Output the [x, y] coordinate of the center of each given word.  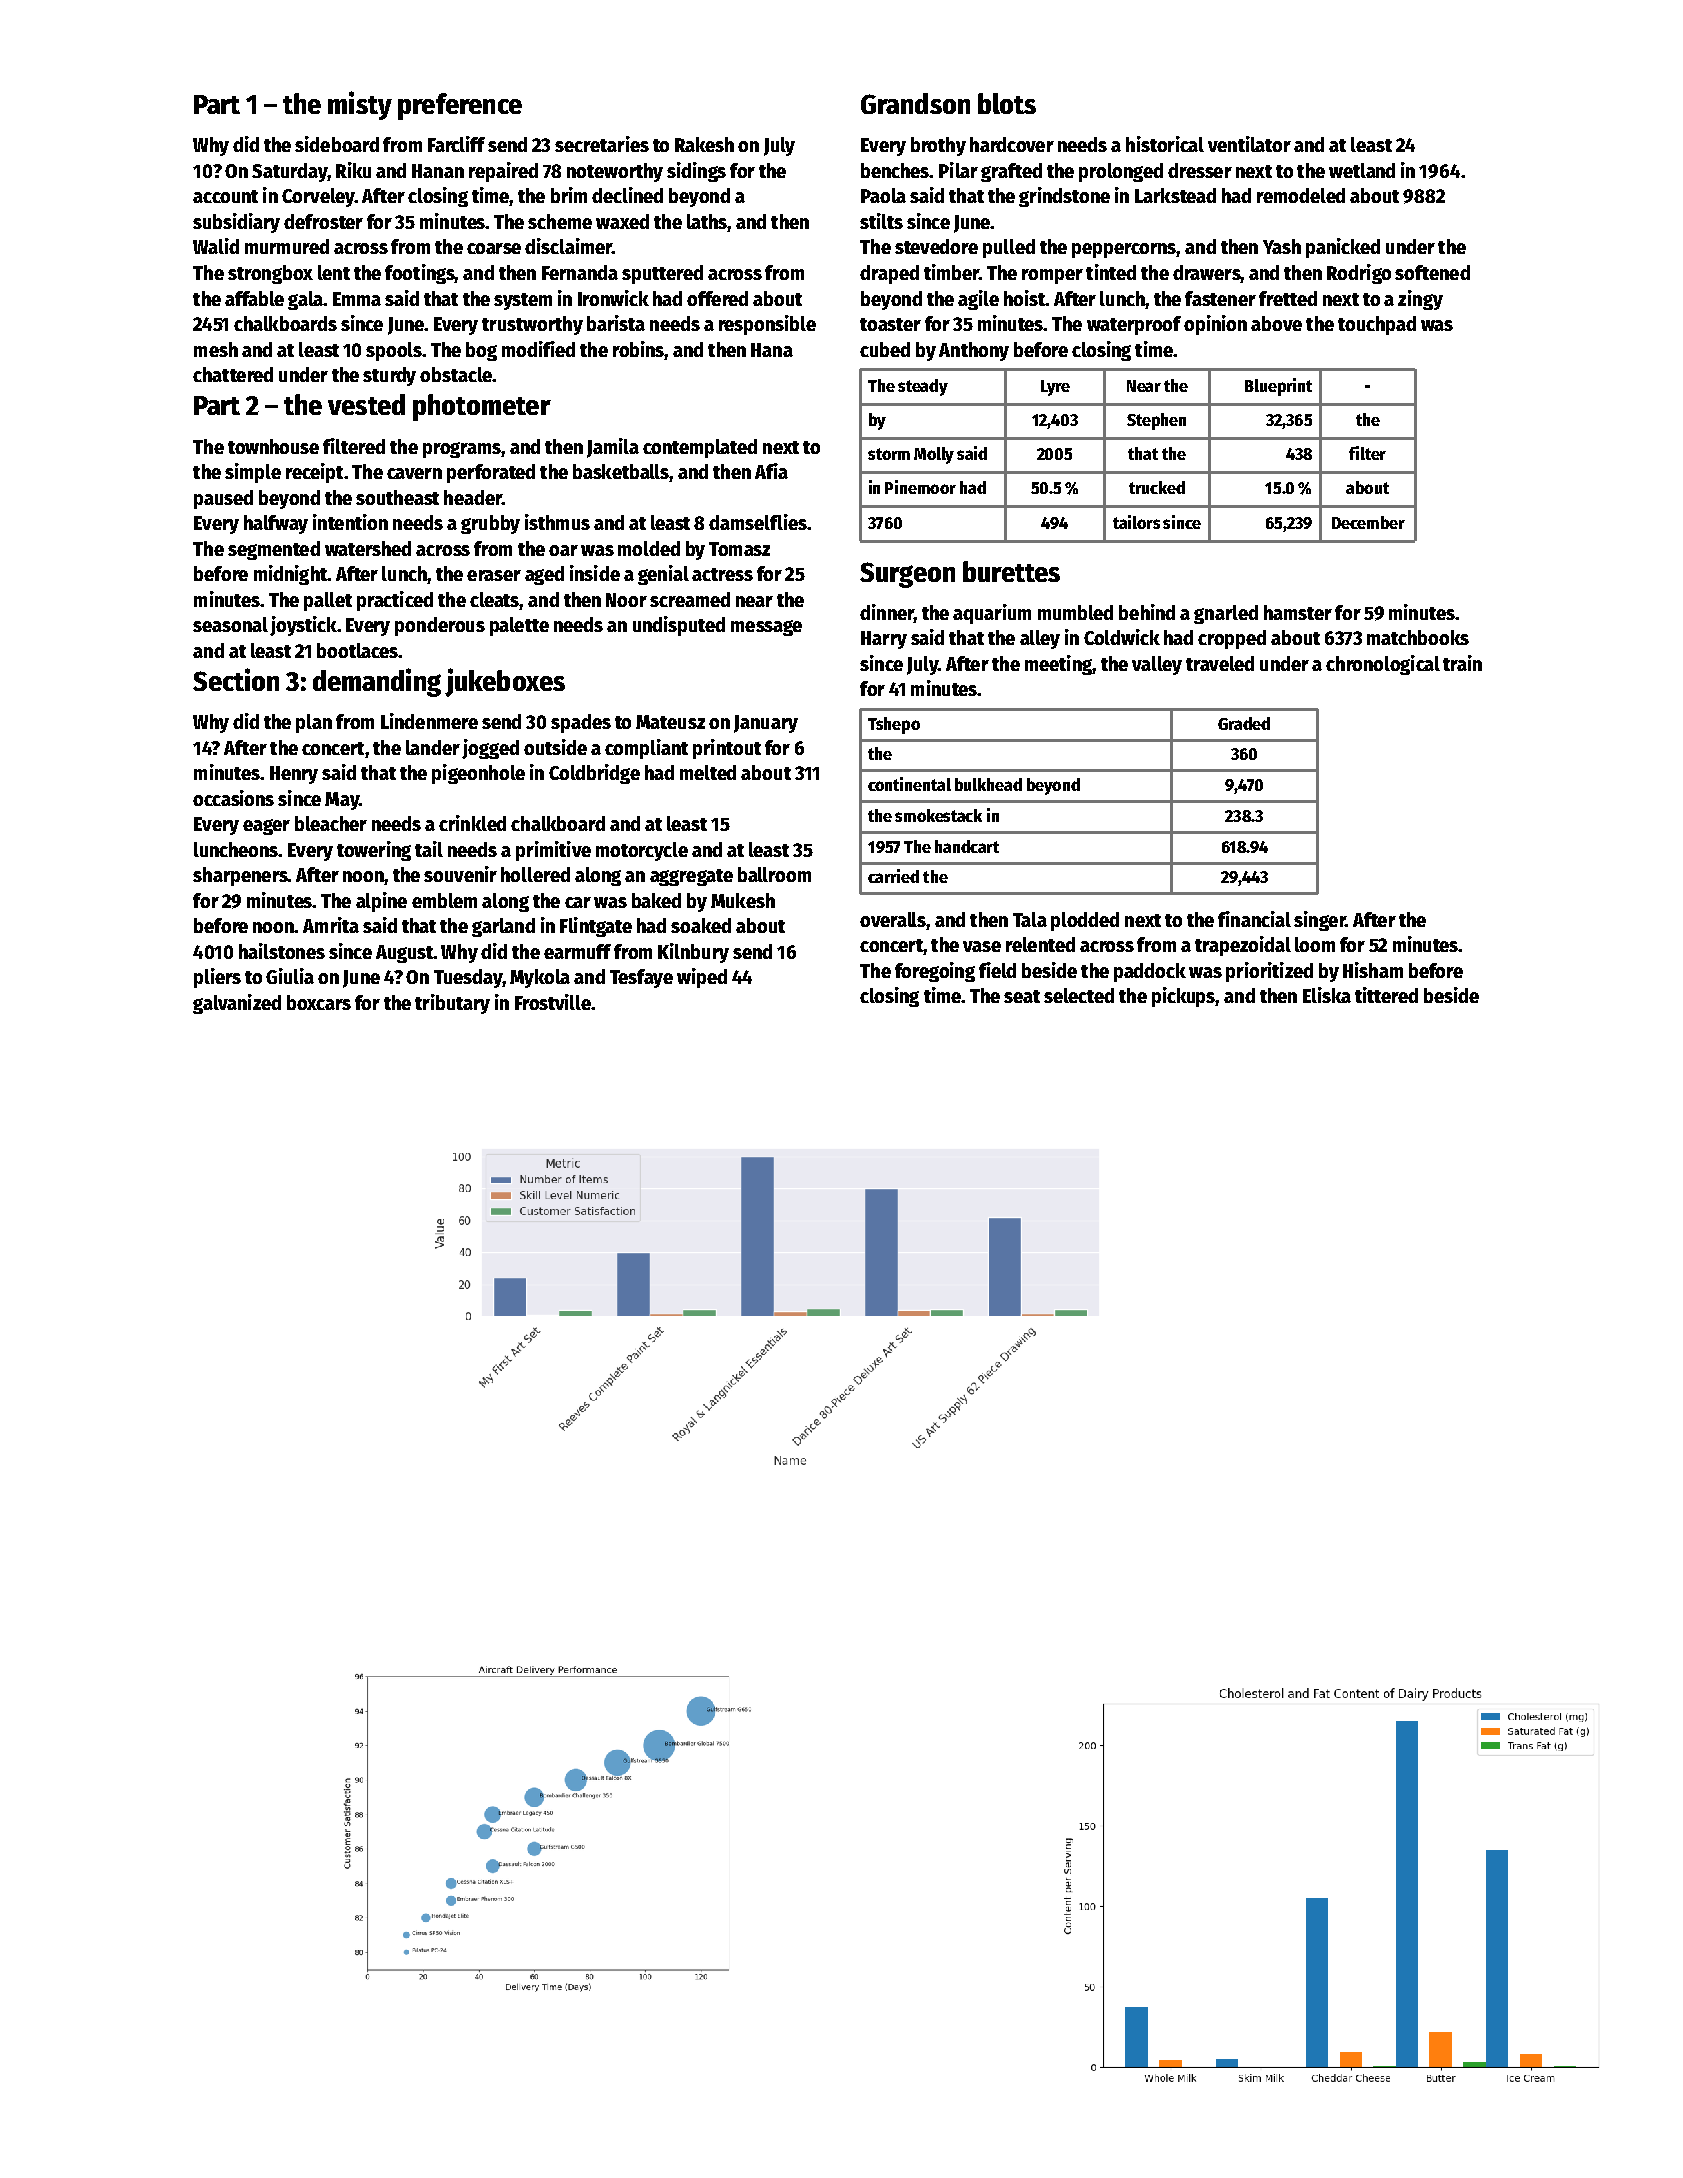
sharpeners [240, 876]
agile [978, 300]
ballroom [774, 874]
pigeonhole [478, 774]
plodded [1085, 921]
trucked [1157, 487]
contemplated [700, 448]
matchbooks [1418, 637]
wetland [1362, 170]
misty [360, 105]
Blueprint [1278, 387]
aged [544, 575]
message [766, 628]
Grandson [915, 103]
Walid [216, 246]
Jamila [613, 448]
